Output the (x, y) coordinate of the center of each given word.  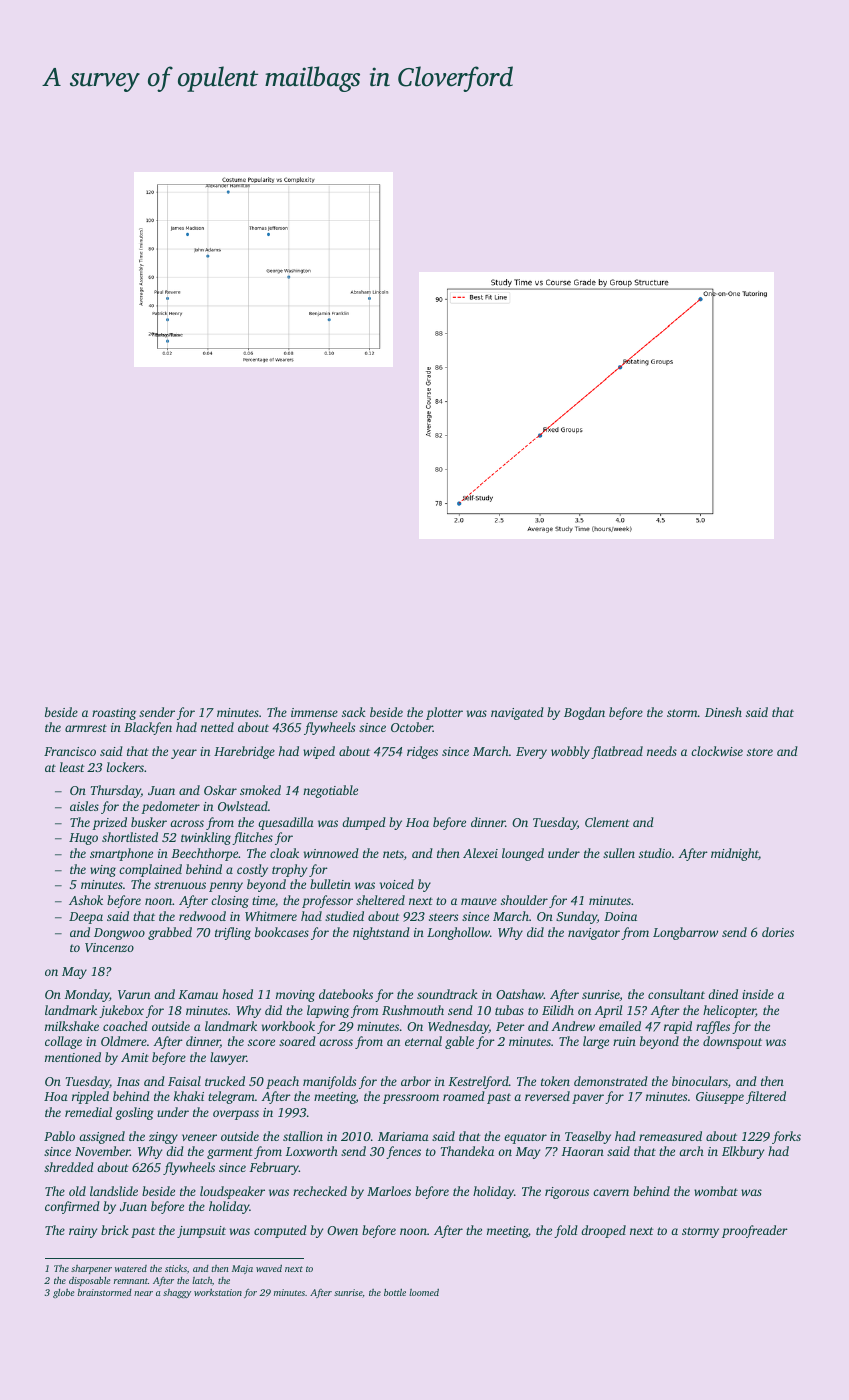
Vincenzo (109, 947)
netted (217, 727)
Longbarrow (685, 933)
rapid (678, 1027)
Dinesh (723, 712)
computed (280, 1231)
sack (354, 712)
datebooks (346, 994)
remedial (88, 1112)
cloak (284, 853)
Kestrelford (478, 1082)
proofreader (755, 1231)
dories (778, 932)
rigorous (567, 1193)
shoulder (524, 900)
